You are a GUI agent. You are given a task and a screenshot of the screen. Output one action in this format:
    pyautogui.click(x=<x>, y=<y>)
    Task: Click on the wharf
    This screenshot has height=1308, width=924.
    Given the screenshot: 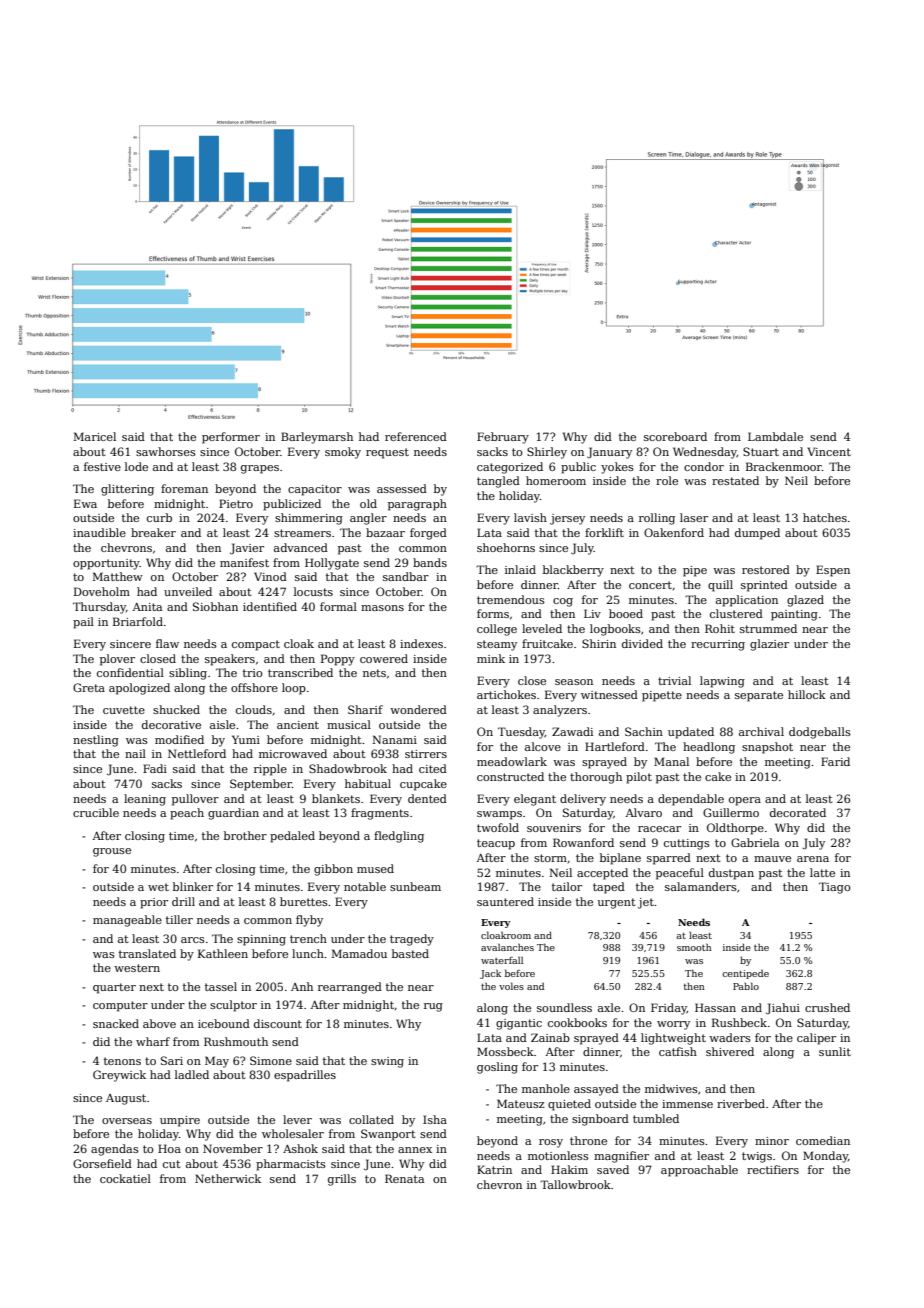 What is the action you would take?
    pyautogui.click(x=153, y=1041)
